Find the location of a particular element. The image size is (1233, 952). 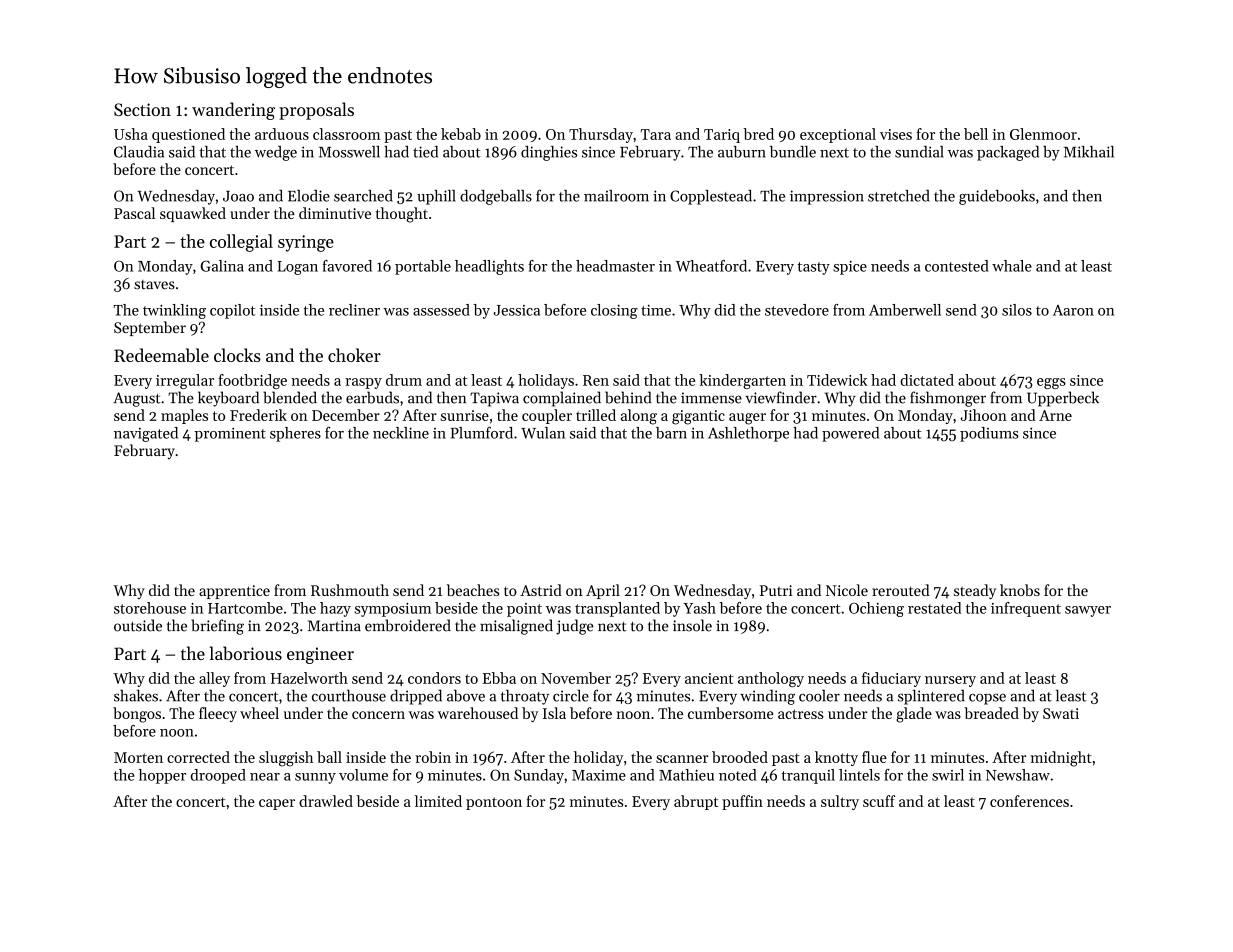

spheres is located at coordinates (295, 434).
